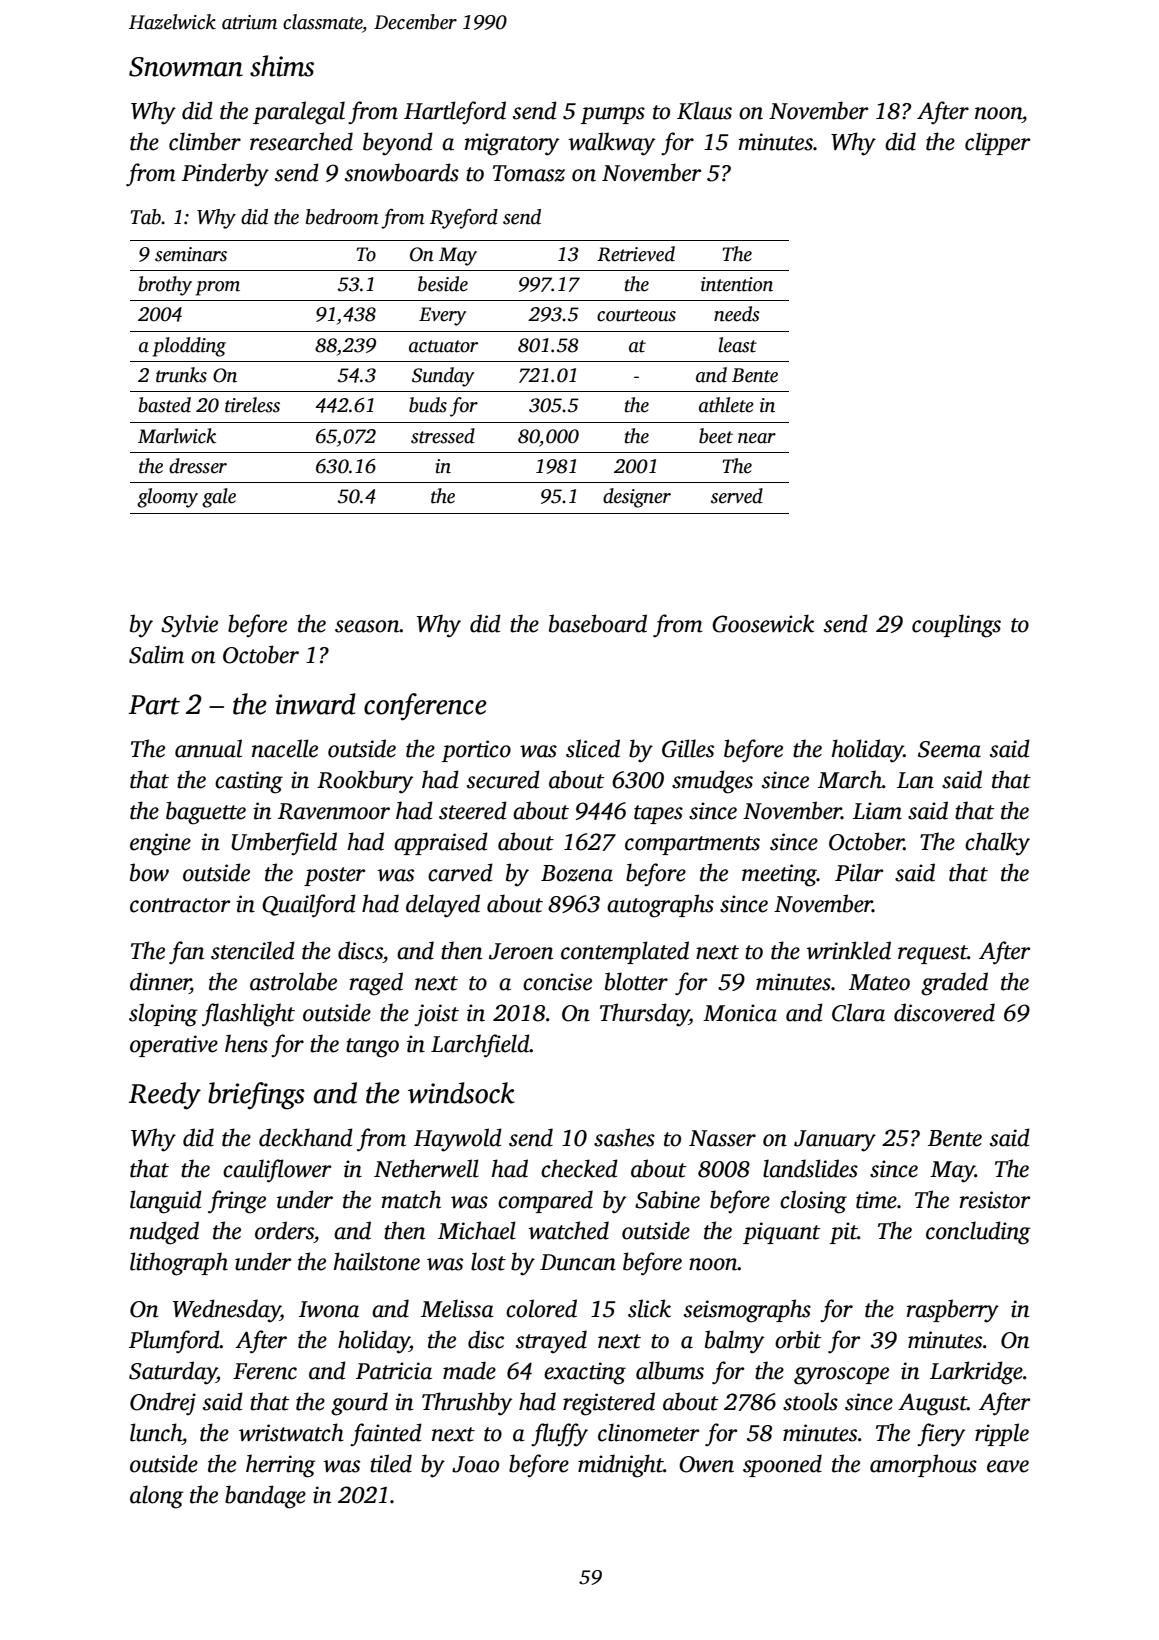 This page has width=1159, height=1640. Describe the element at coordinates (954, 984) in the page. I see `graded` at that location.
